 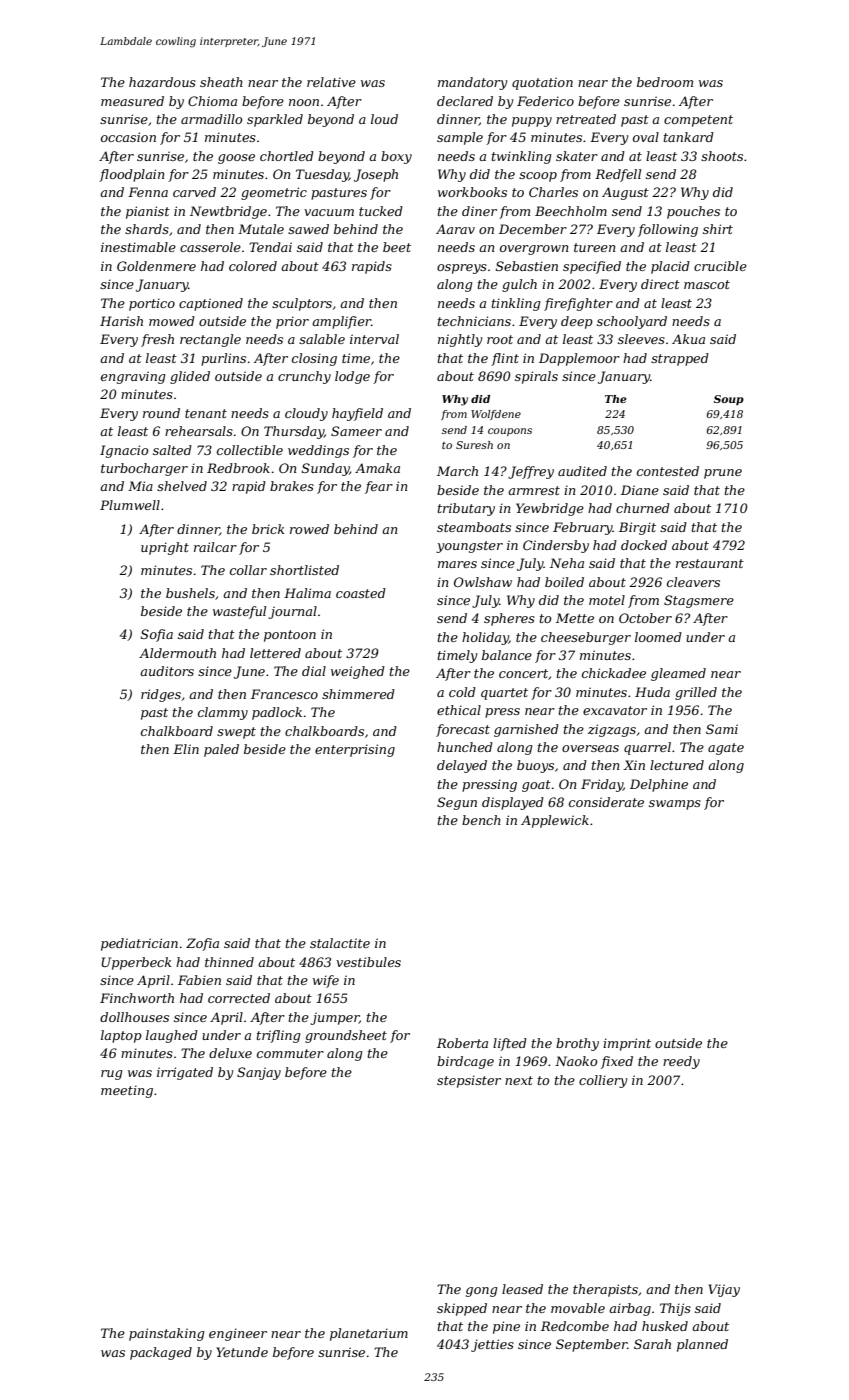 What do you see at coordinates (221, 82) in the screenshot?
I see `sheath` at bounding box center [221, 82].
